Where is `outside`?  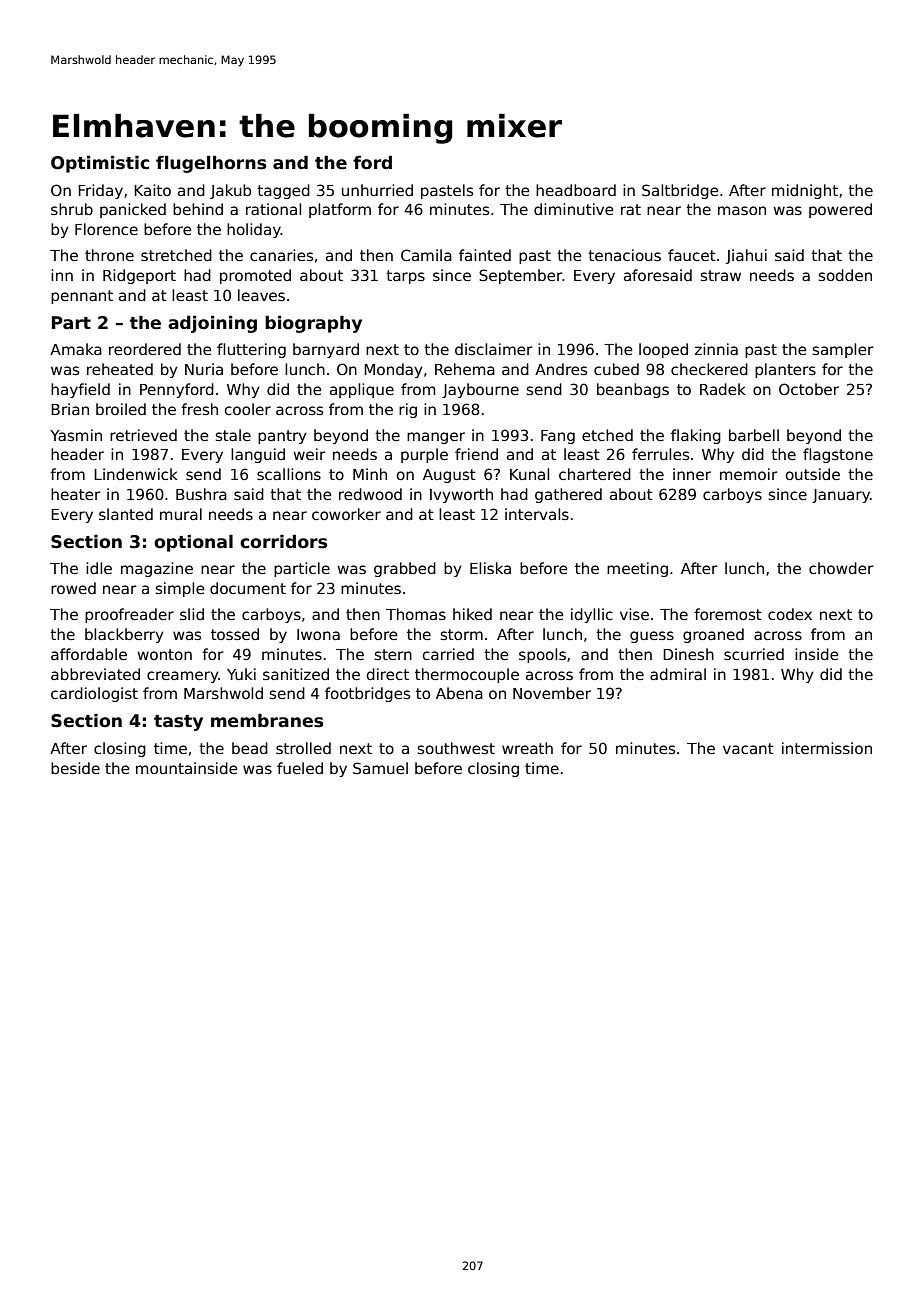
outside is located at coordinates (813, 474).
